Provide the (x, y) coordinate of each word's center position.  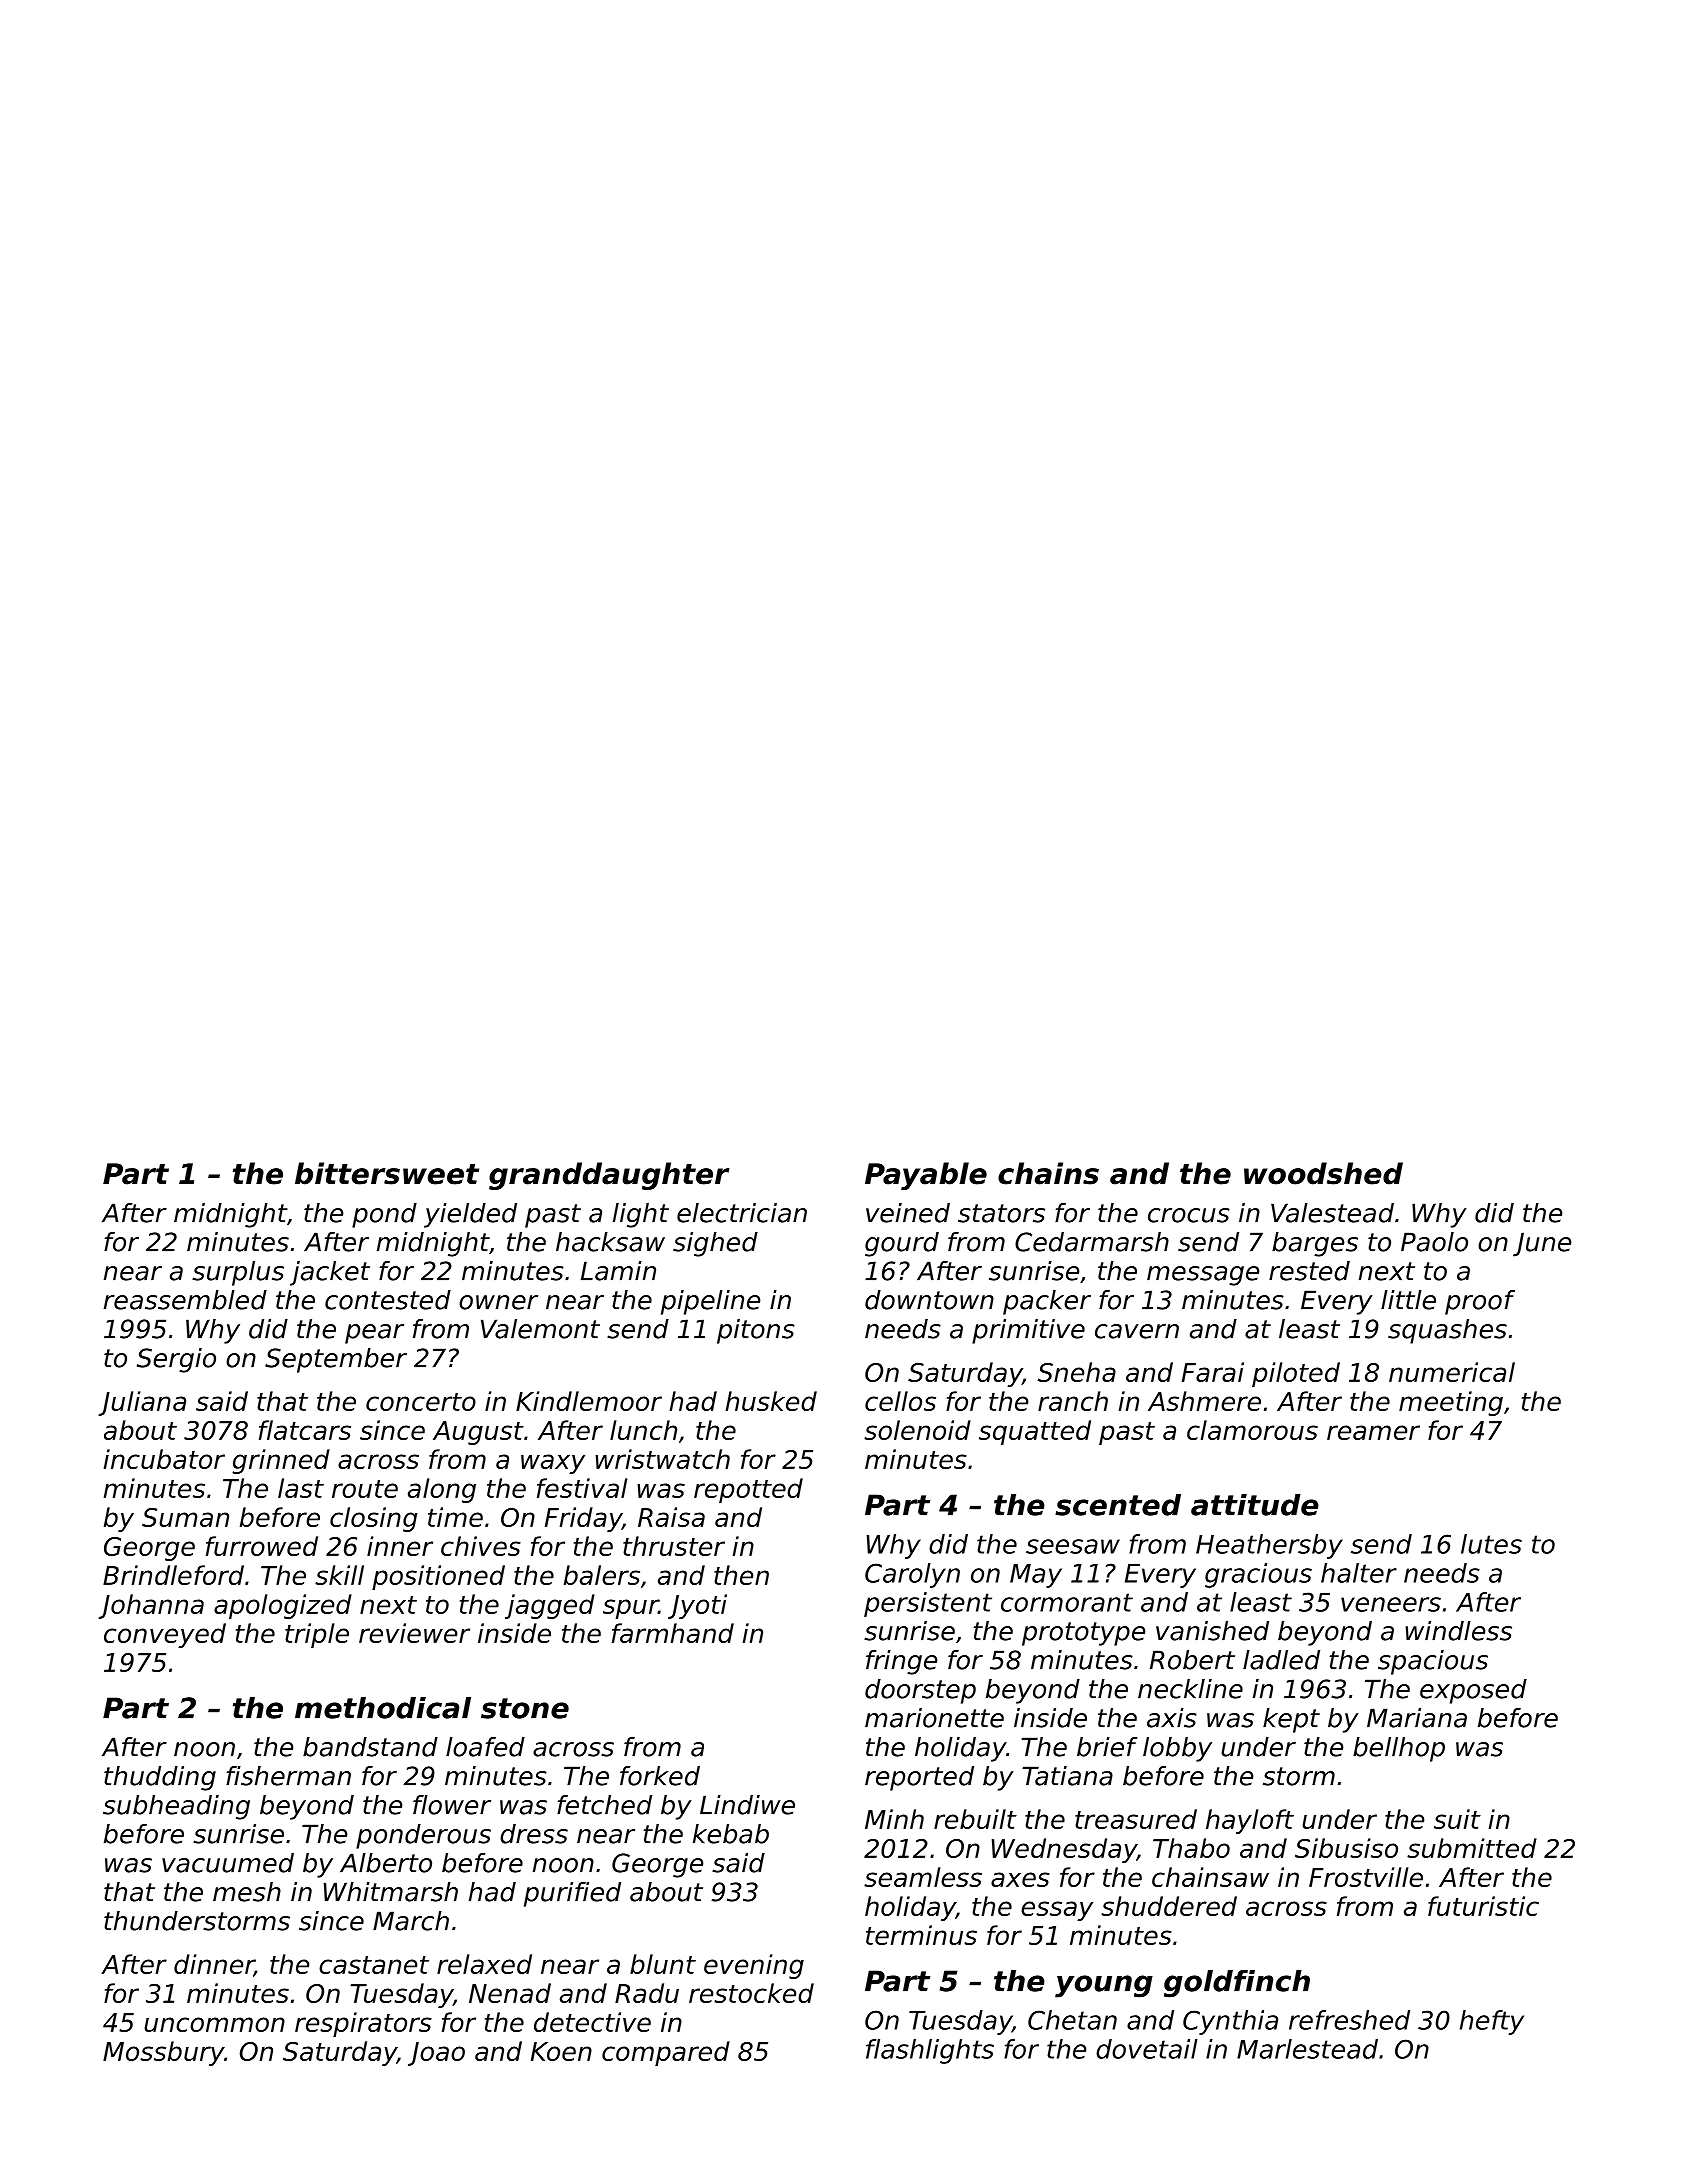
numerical (1452, 1372)
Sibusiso (1346, 1848)
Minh (894, 1819)
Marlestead (1307, 2049)
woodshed (1323, 1173)
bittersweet (387, 1173)
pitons (756, 1331)
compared (666, 2053)
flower (452, 1805)
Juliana (142, 1403)
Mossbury (163, 2053)
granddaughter (609, 1176)
